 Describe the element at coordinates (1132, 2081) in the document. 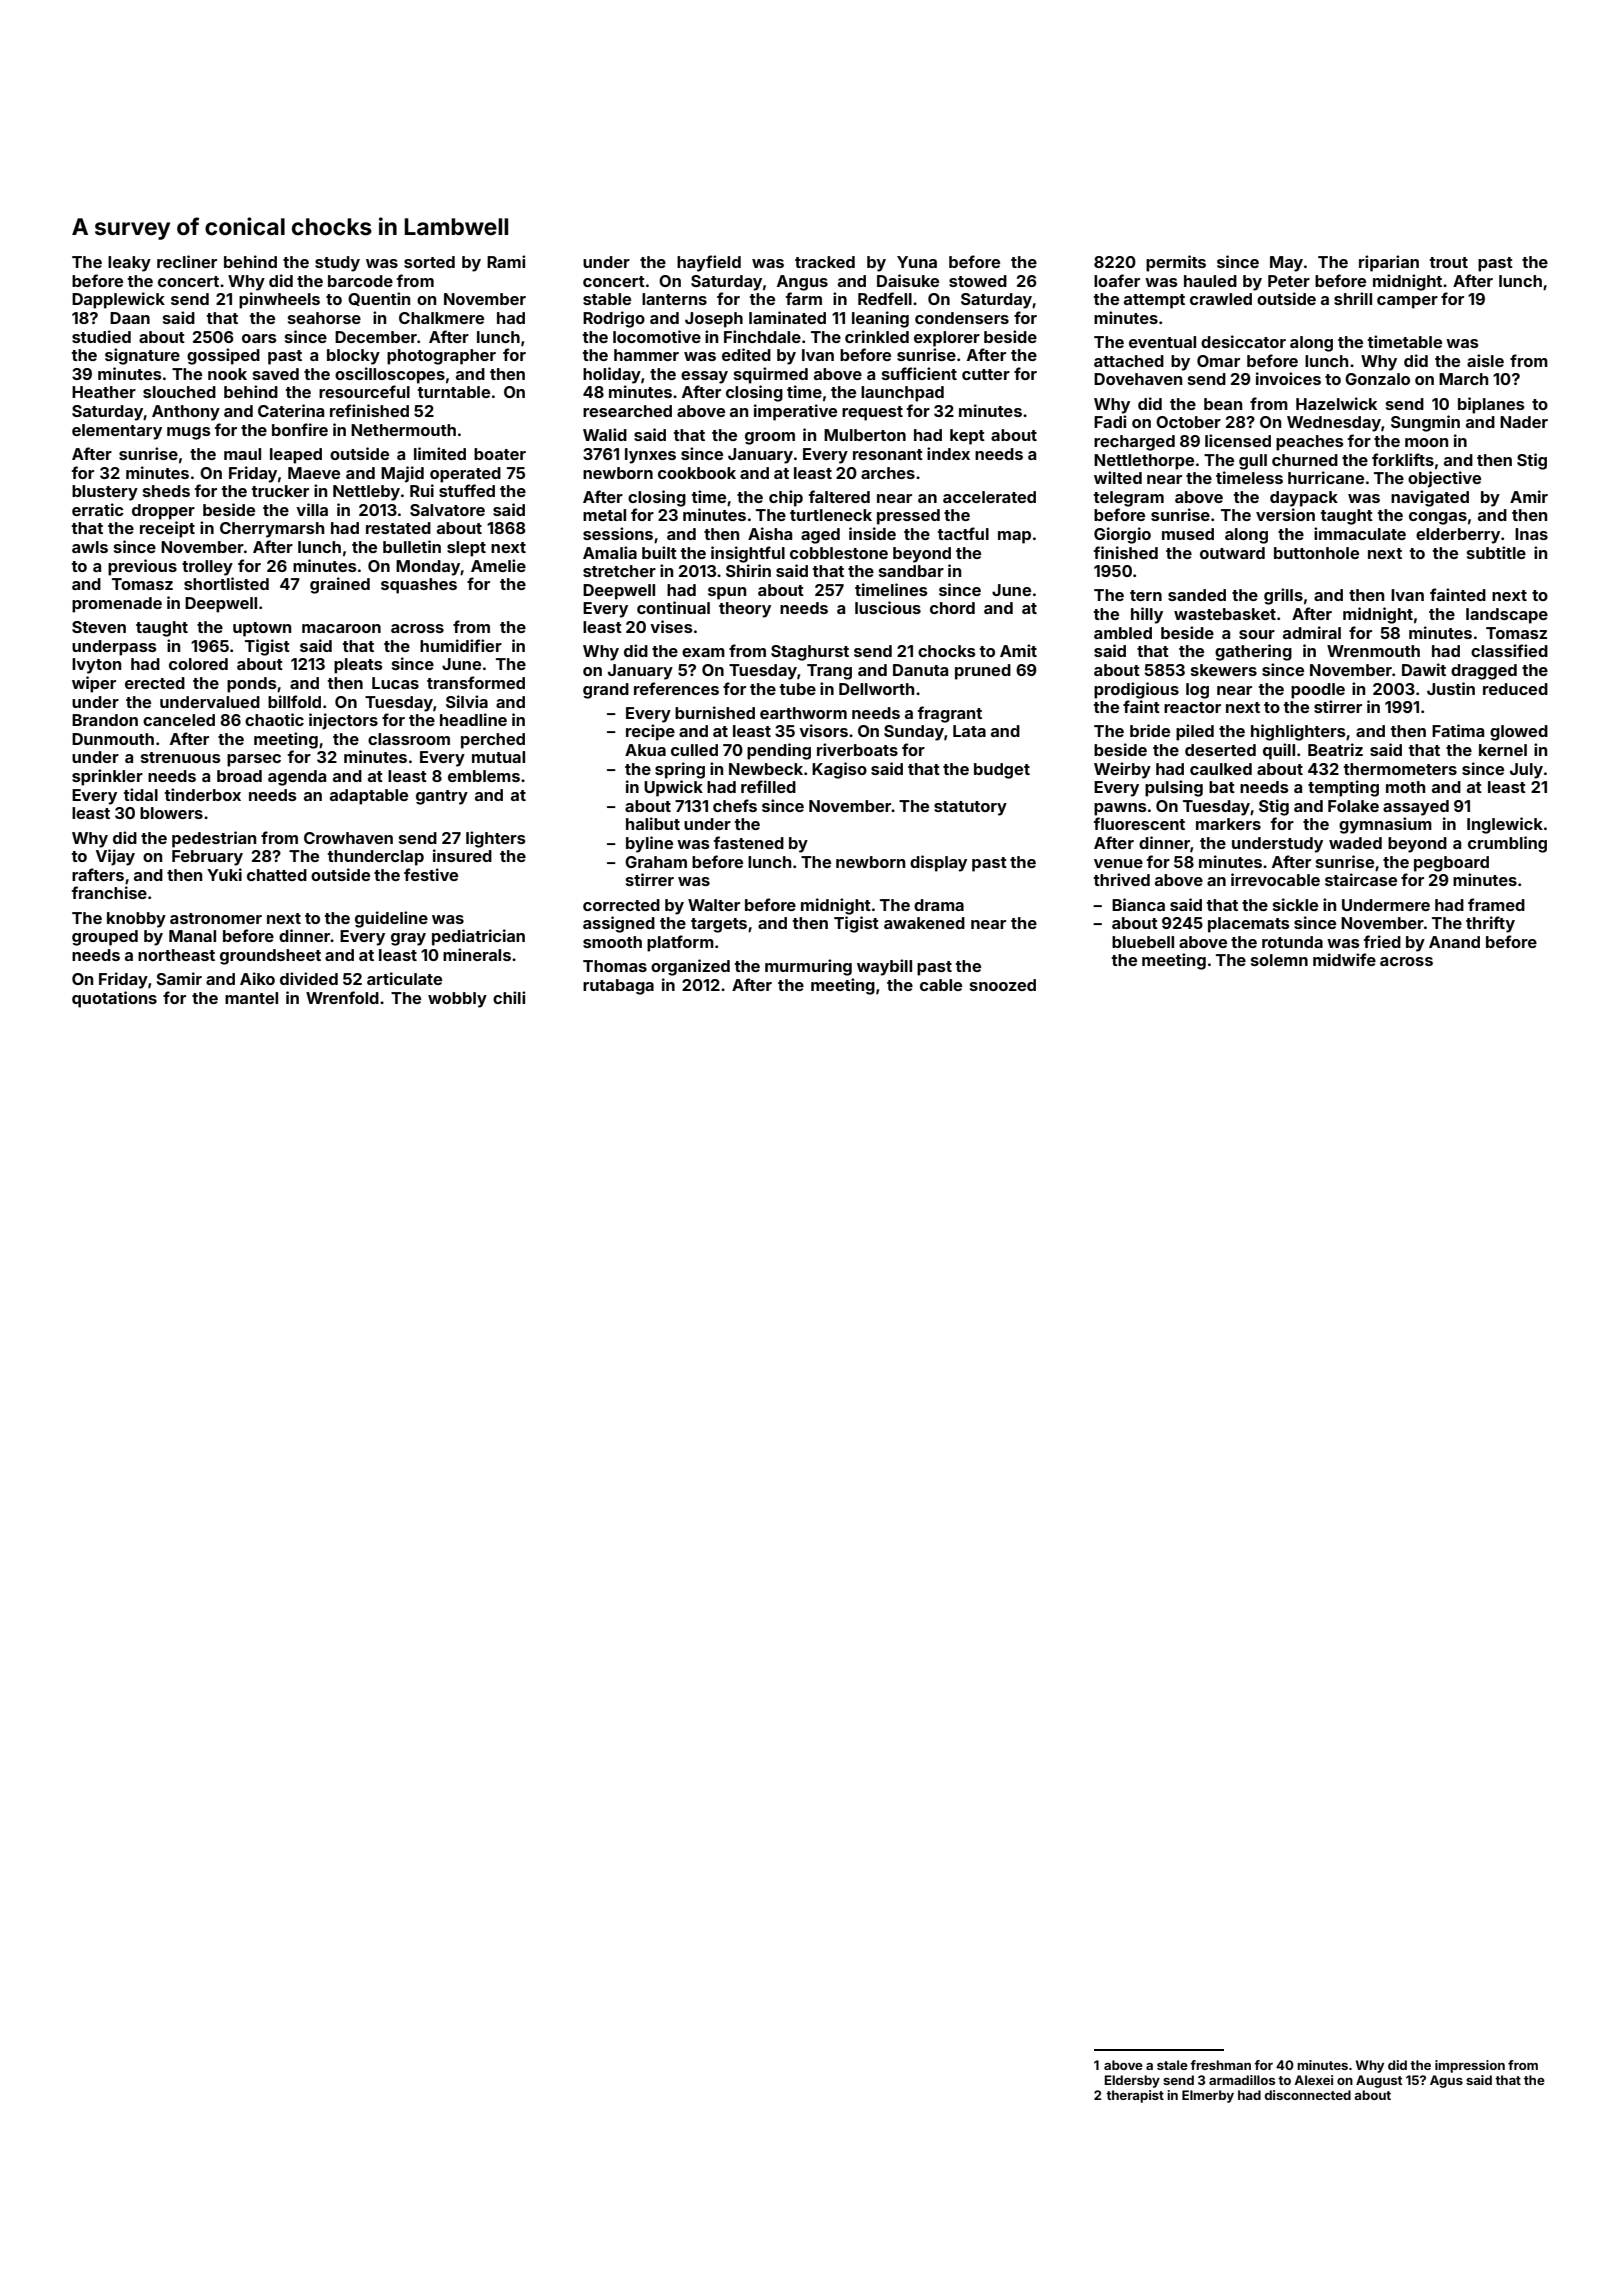

I see `Eldersby` at that location.
